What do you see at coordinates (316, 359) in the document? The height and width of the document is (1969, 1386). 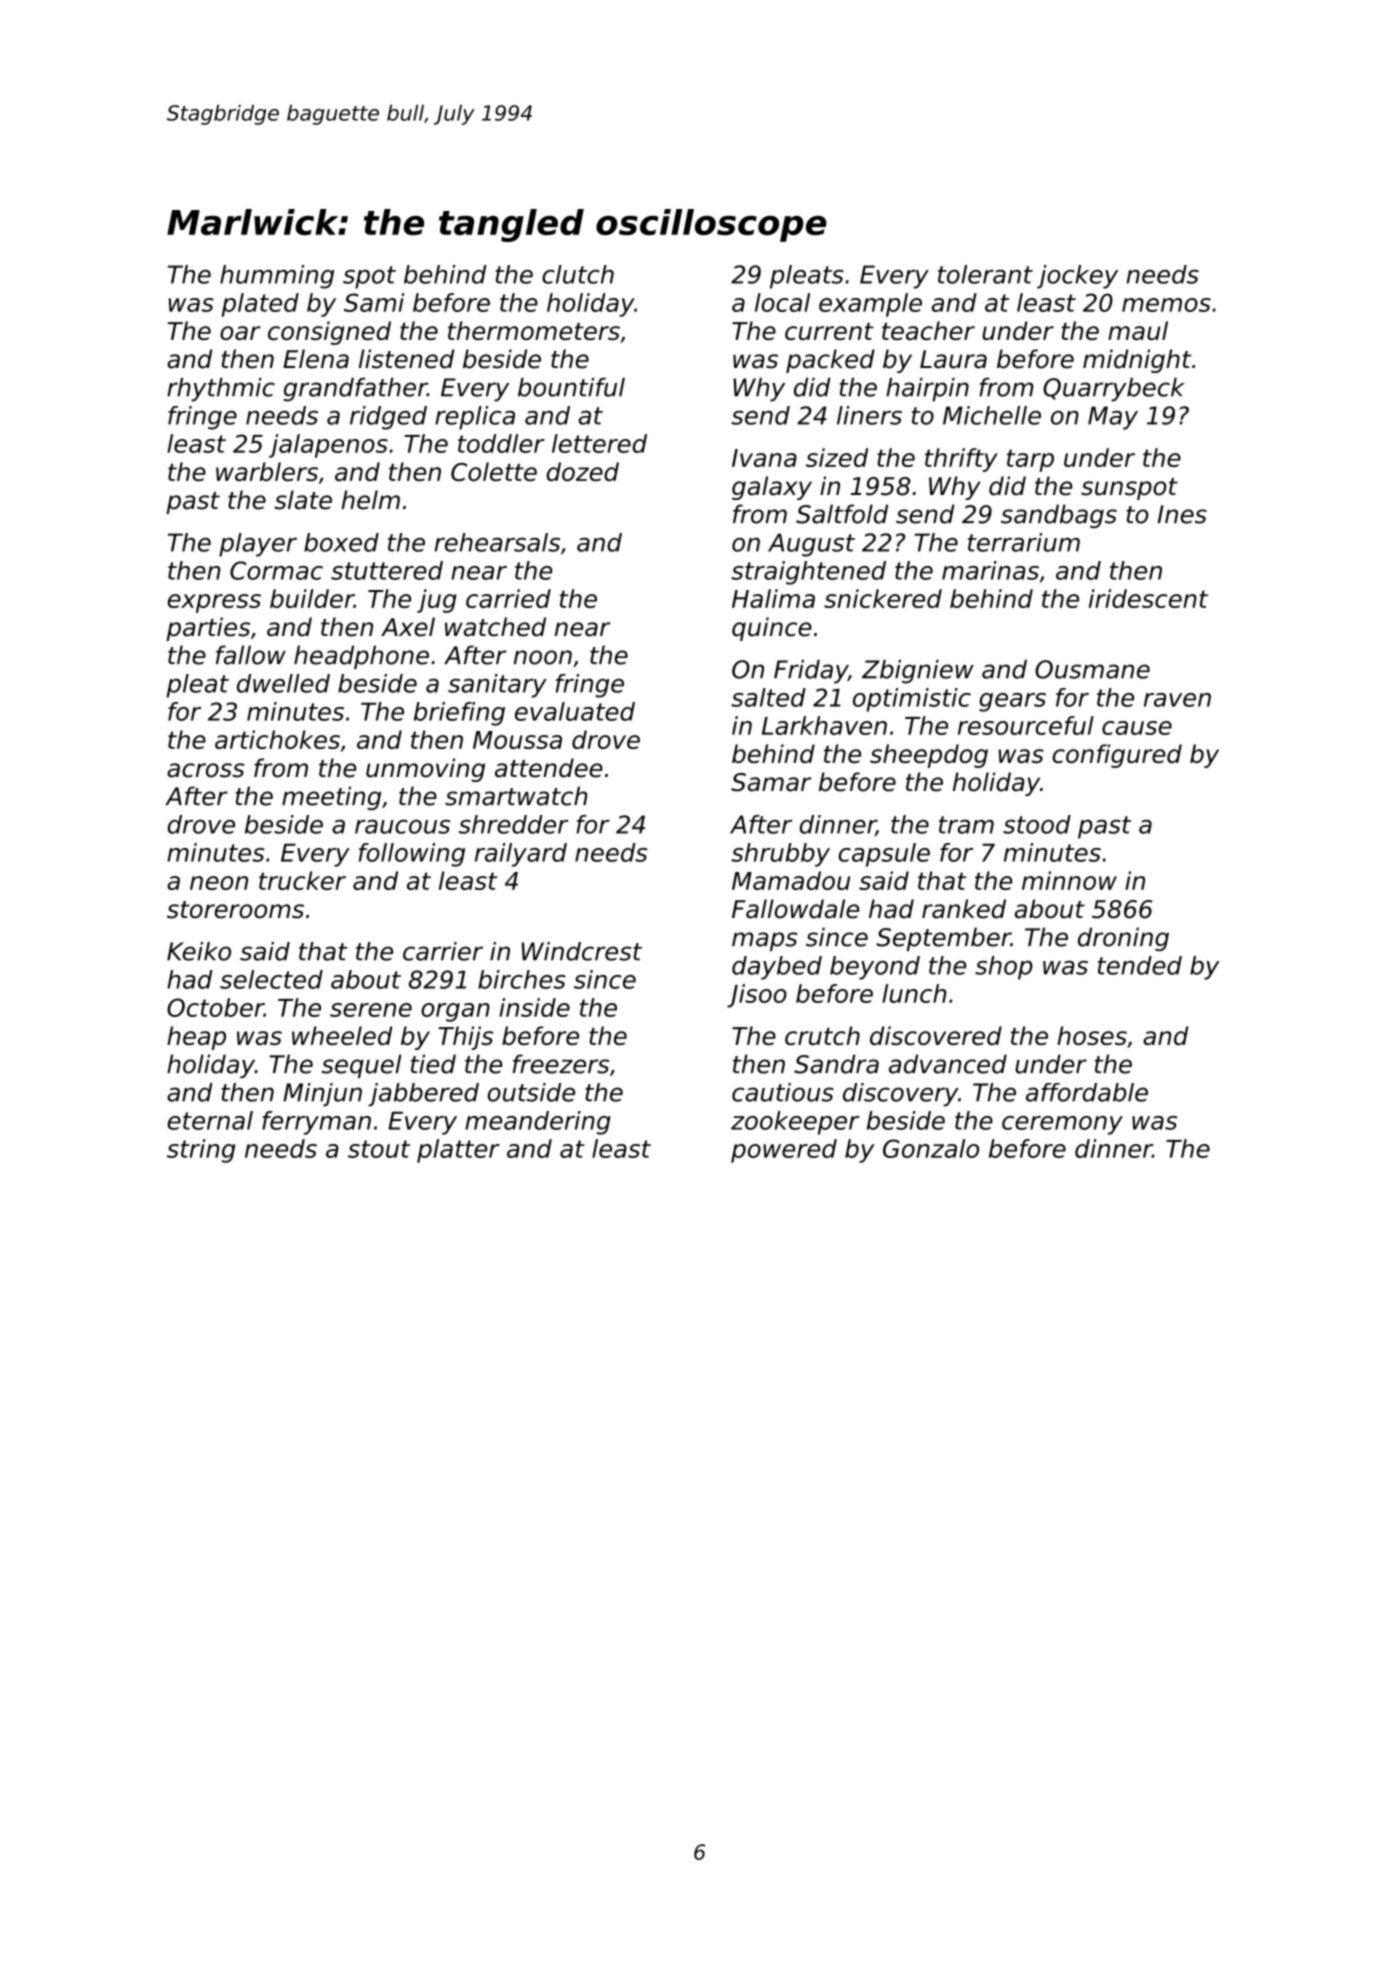 I see `Elena` at bounding box center [316, 359].
